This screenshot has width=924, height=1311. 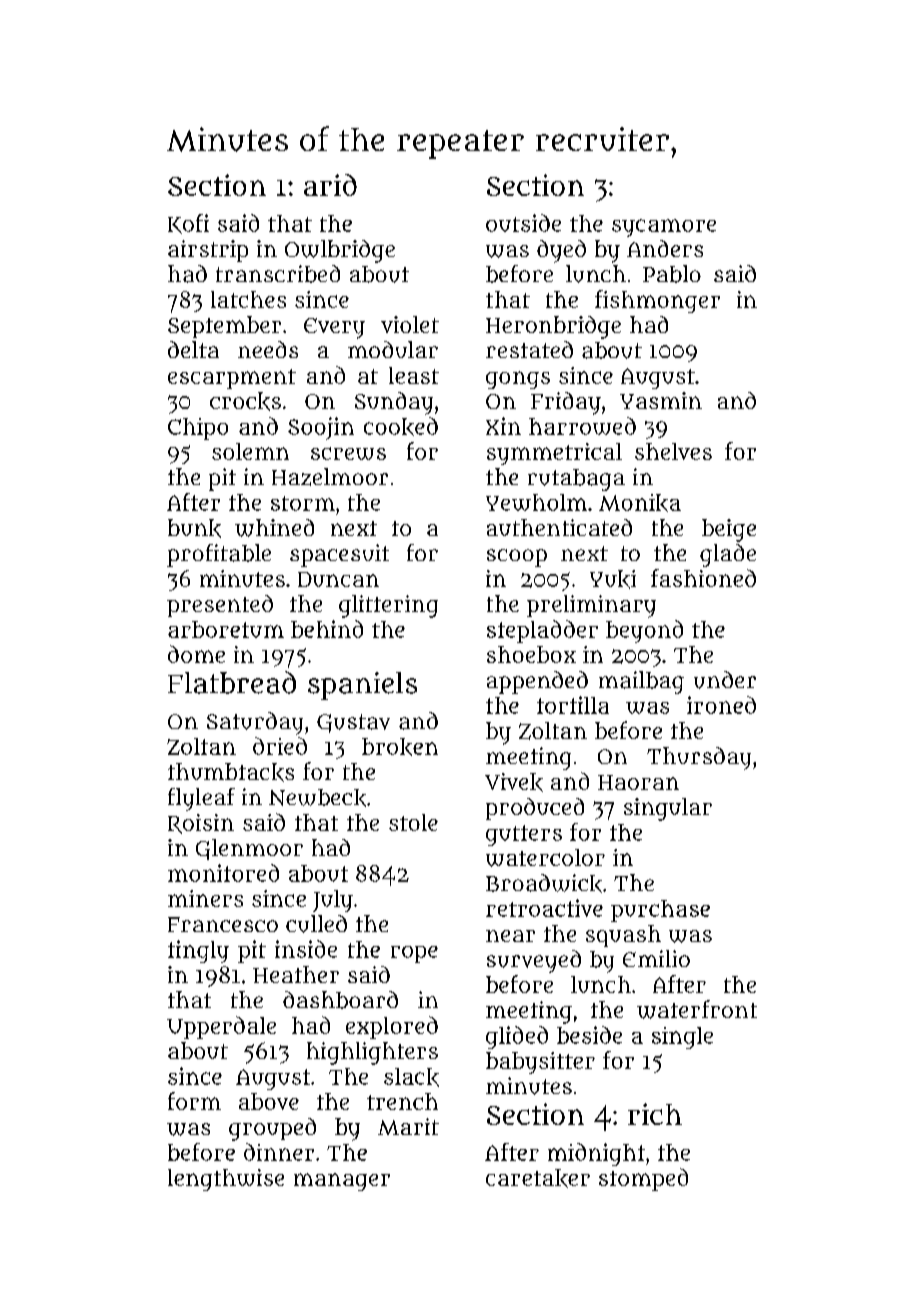 What do you see at coordinates (576, 480) in the screenshot?
I see `rutabaga` at bounding box center [576, 480].
